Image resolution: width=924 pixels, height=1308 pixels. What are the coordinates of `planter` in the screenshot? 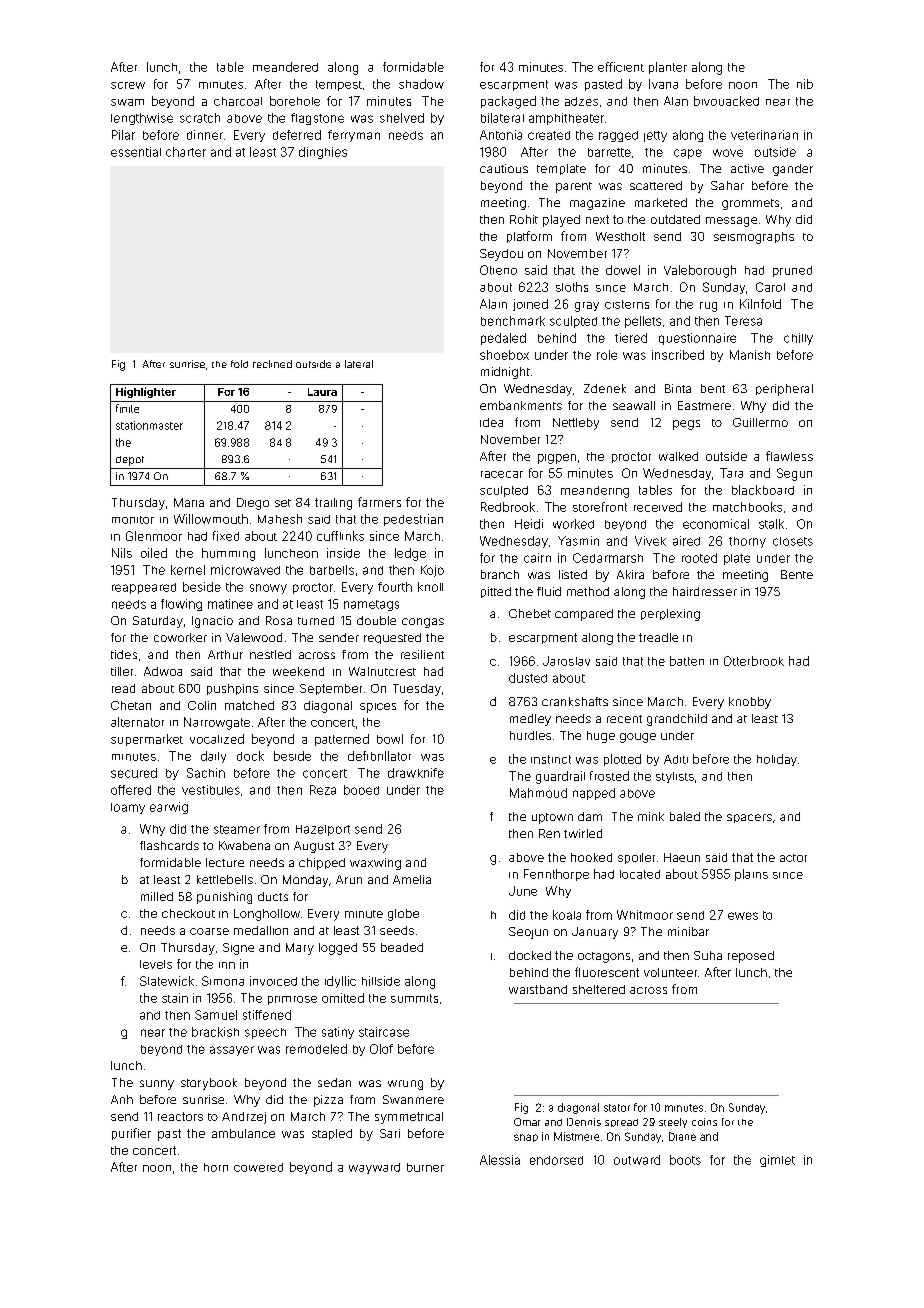 It's located at (668, 68).
